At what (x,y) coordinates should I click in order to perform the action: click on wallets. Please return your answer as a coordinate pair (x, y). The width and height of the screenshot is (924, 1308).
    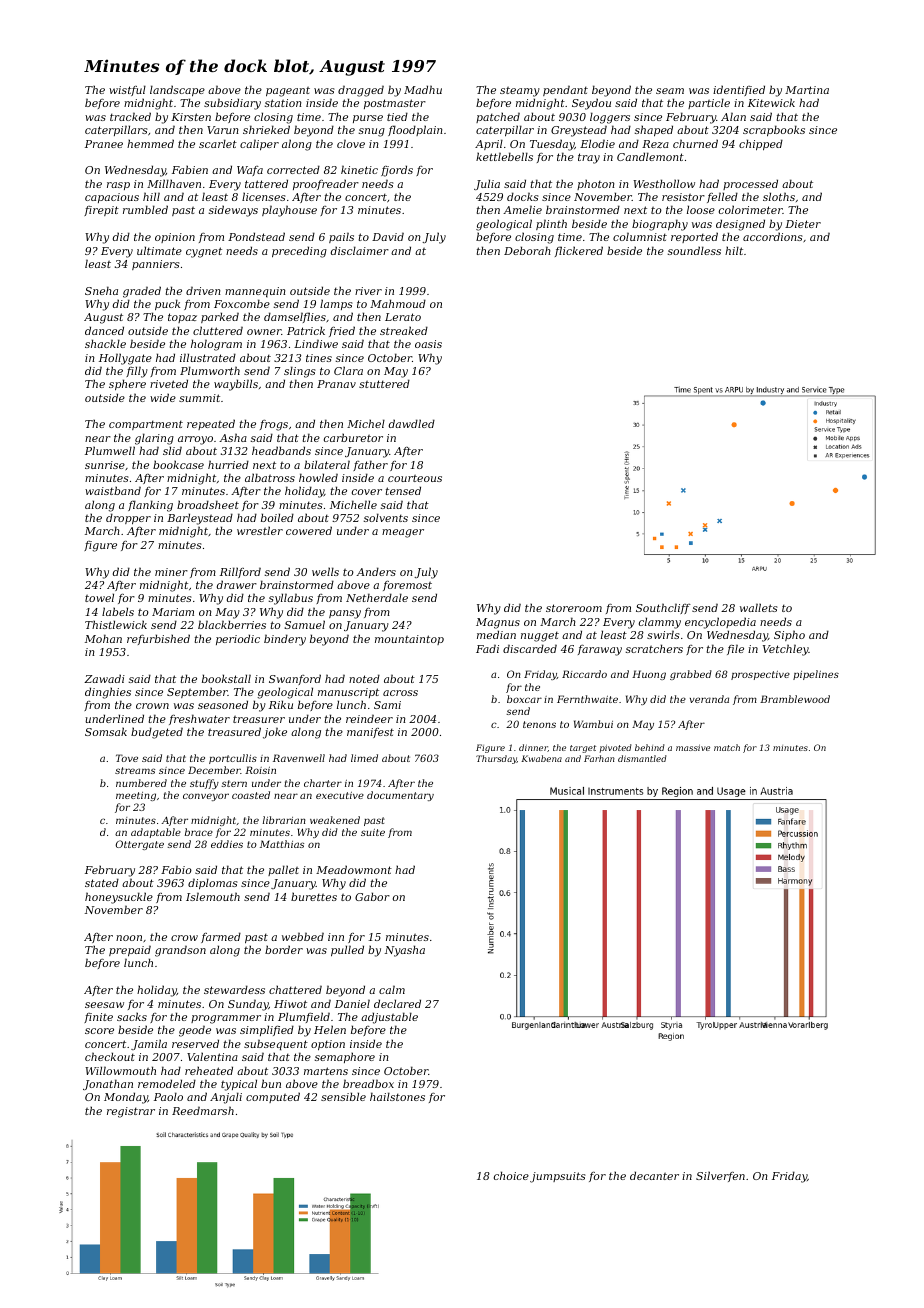
    Looking at the image, I should click on (759, 607).
